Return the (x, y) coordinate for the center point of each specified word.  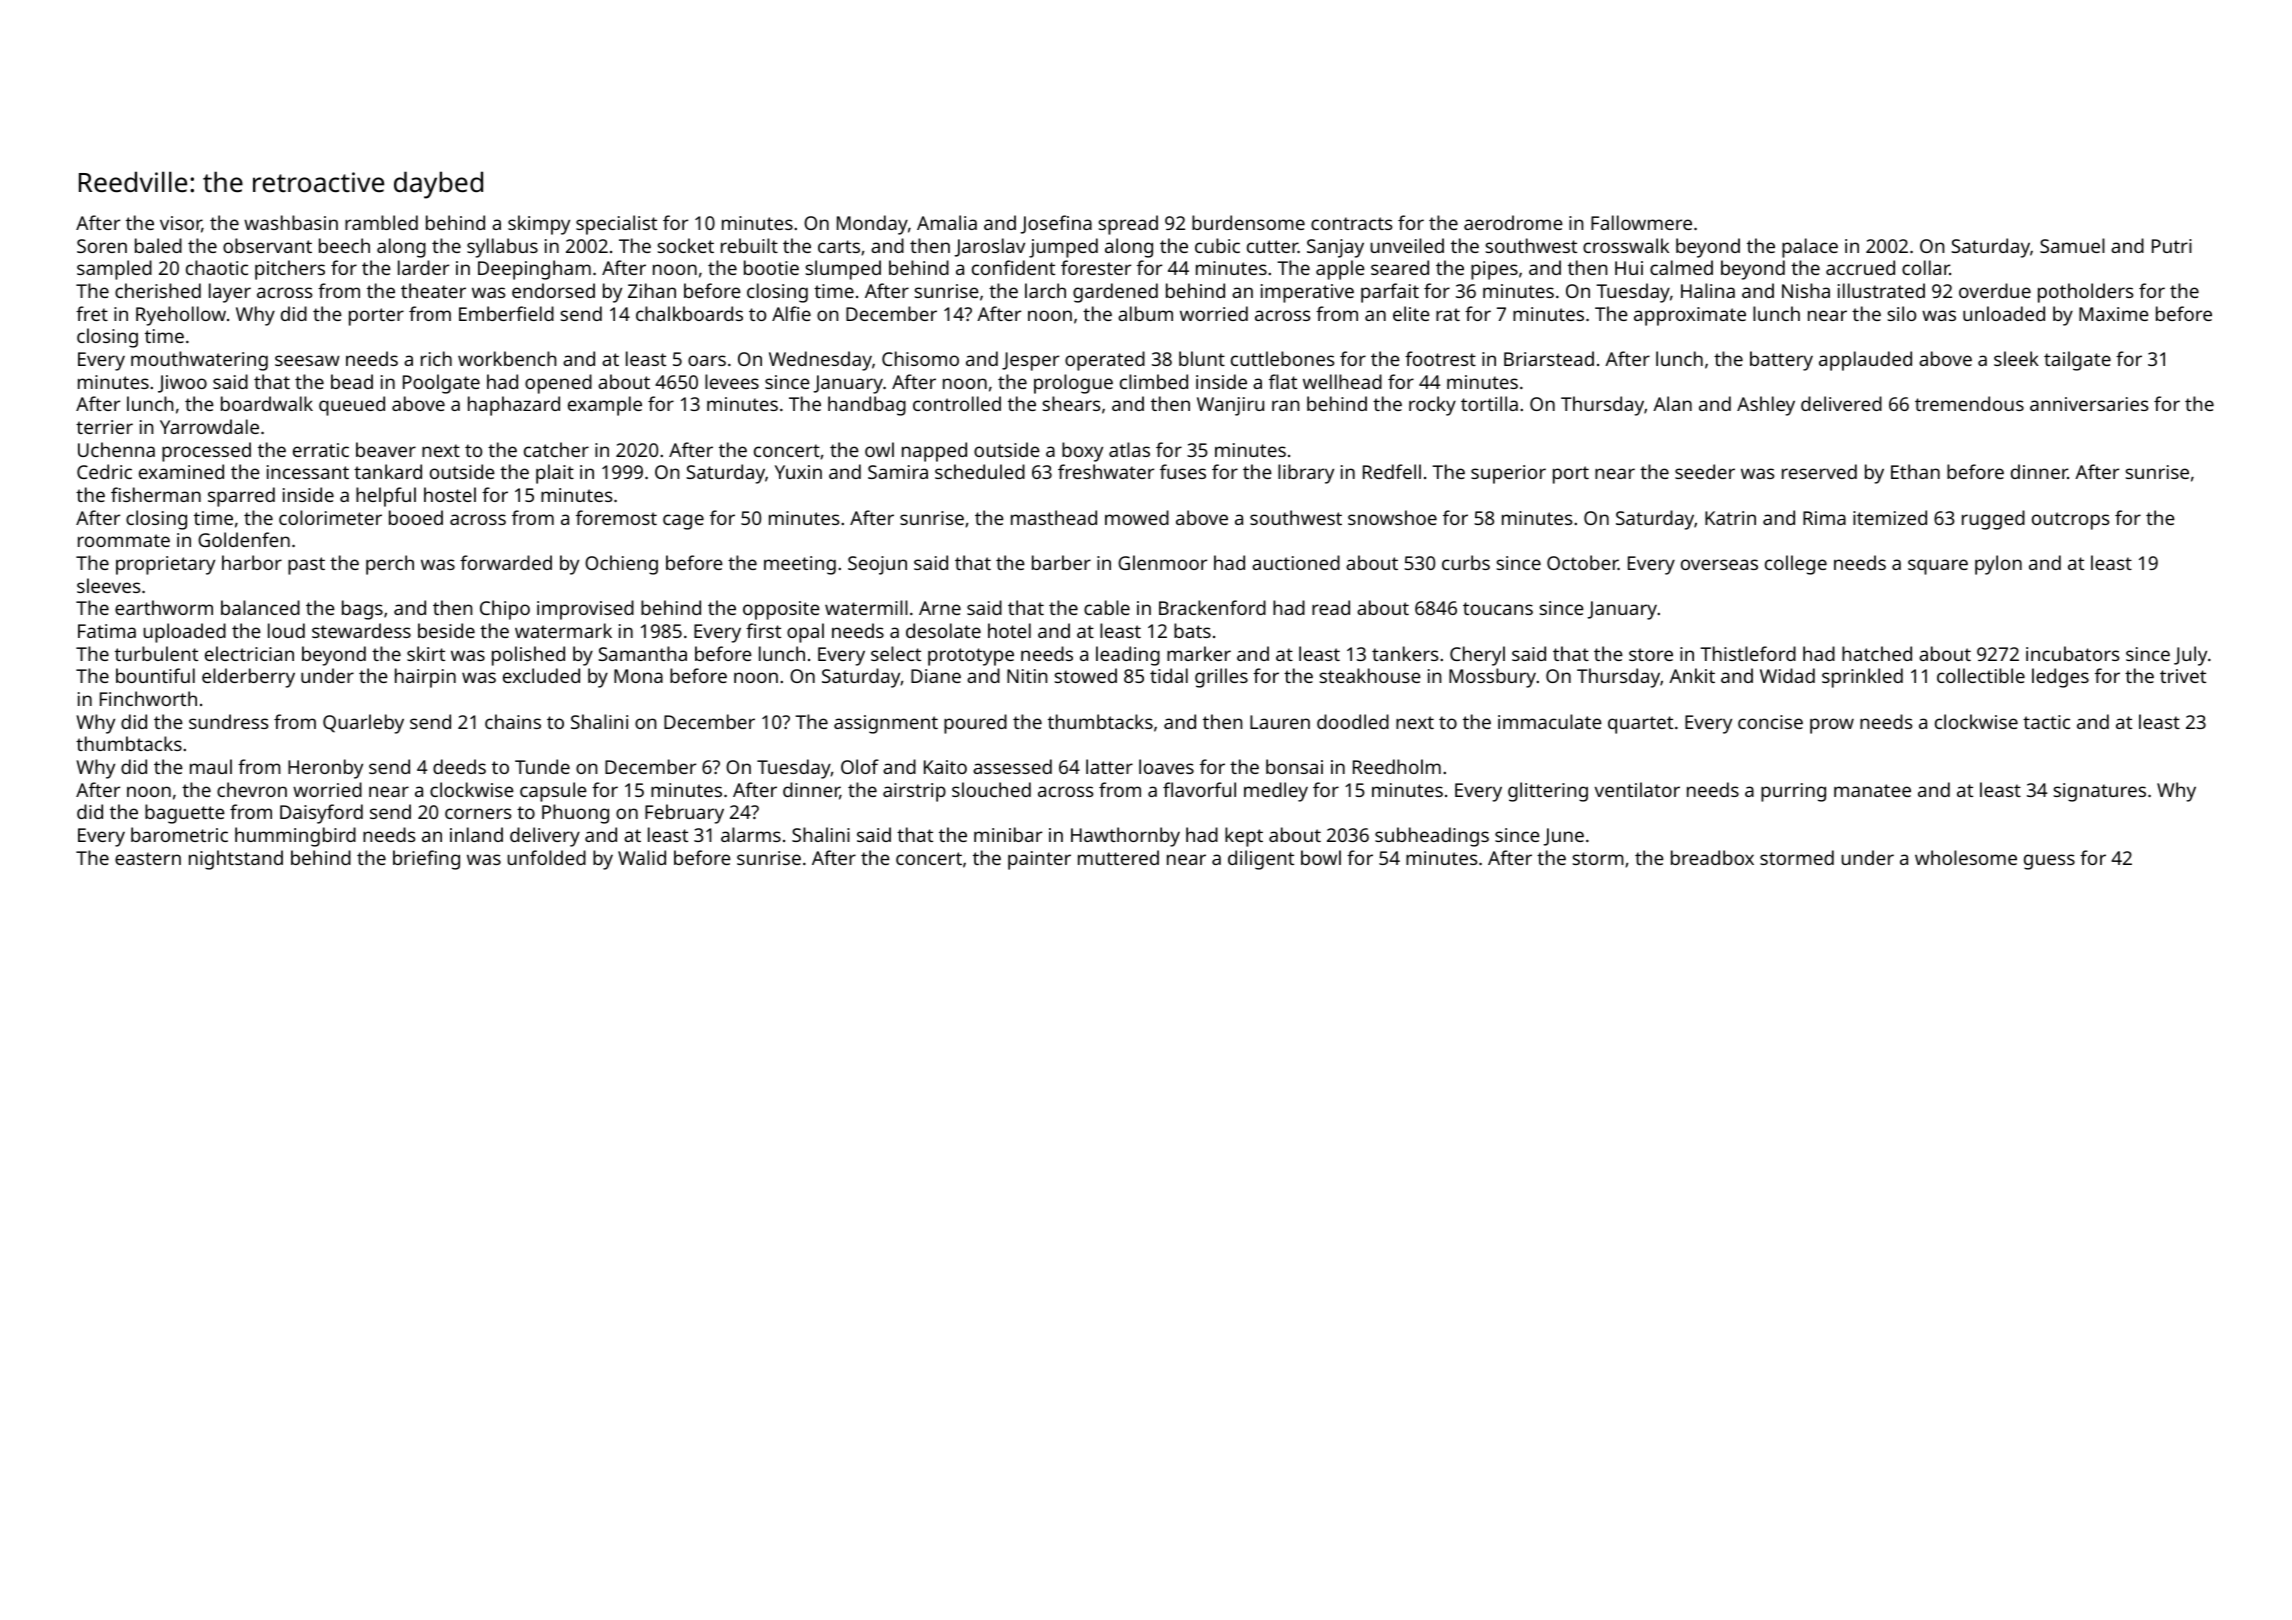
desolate (943, 630)
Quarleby (363, 724)
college (1796, 565)
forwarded (506, 562)
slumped (843, 270)
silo (1902, 313)
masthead (1054, 517)
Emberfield (506, 313)
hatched (1877, 653)
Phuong (575, 814)
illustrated (1881, 290)
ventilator (1637, 789)
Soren (102, 246)
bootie (771, 267)
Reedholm (1397, 766)
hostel (450, 494)
